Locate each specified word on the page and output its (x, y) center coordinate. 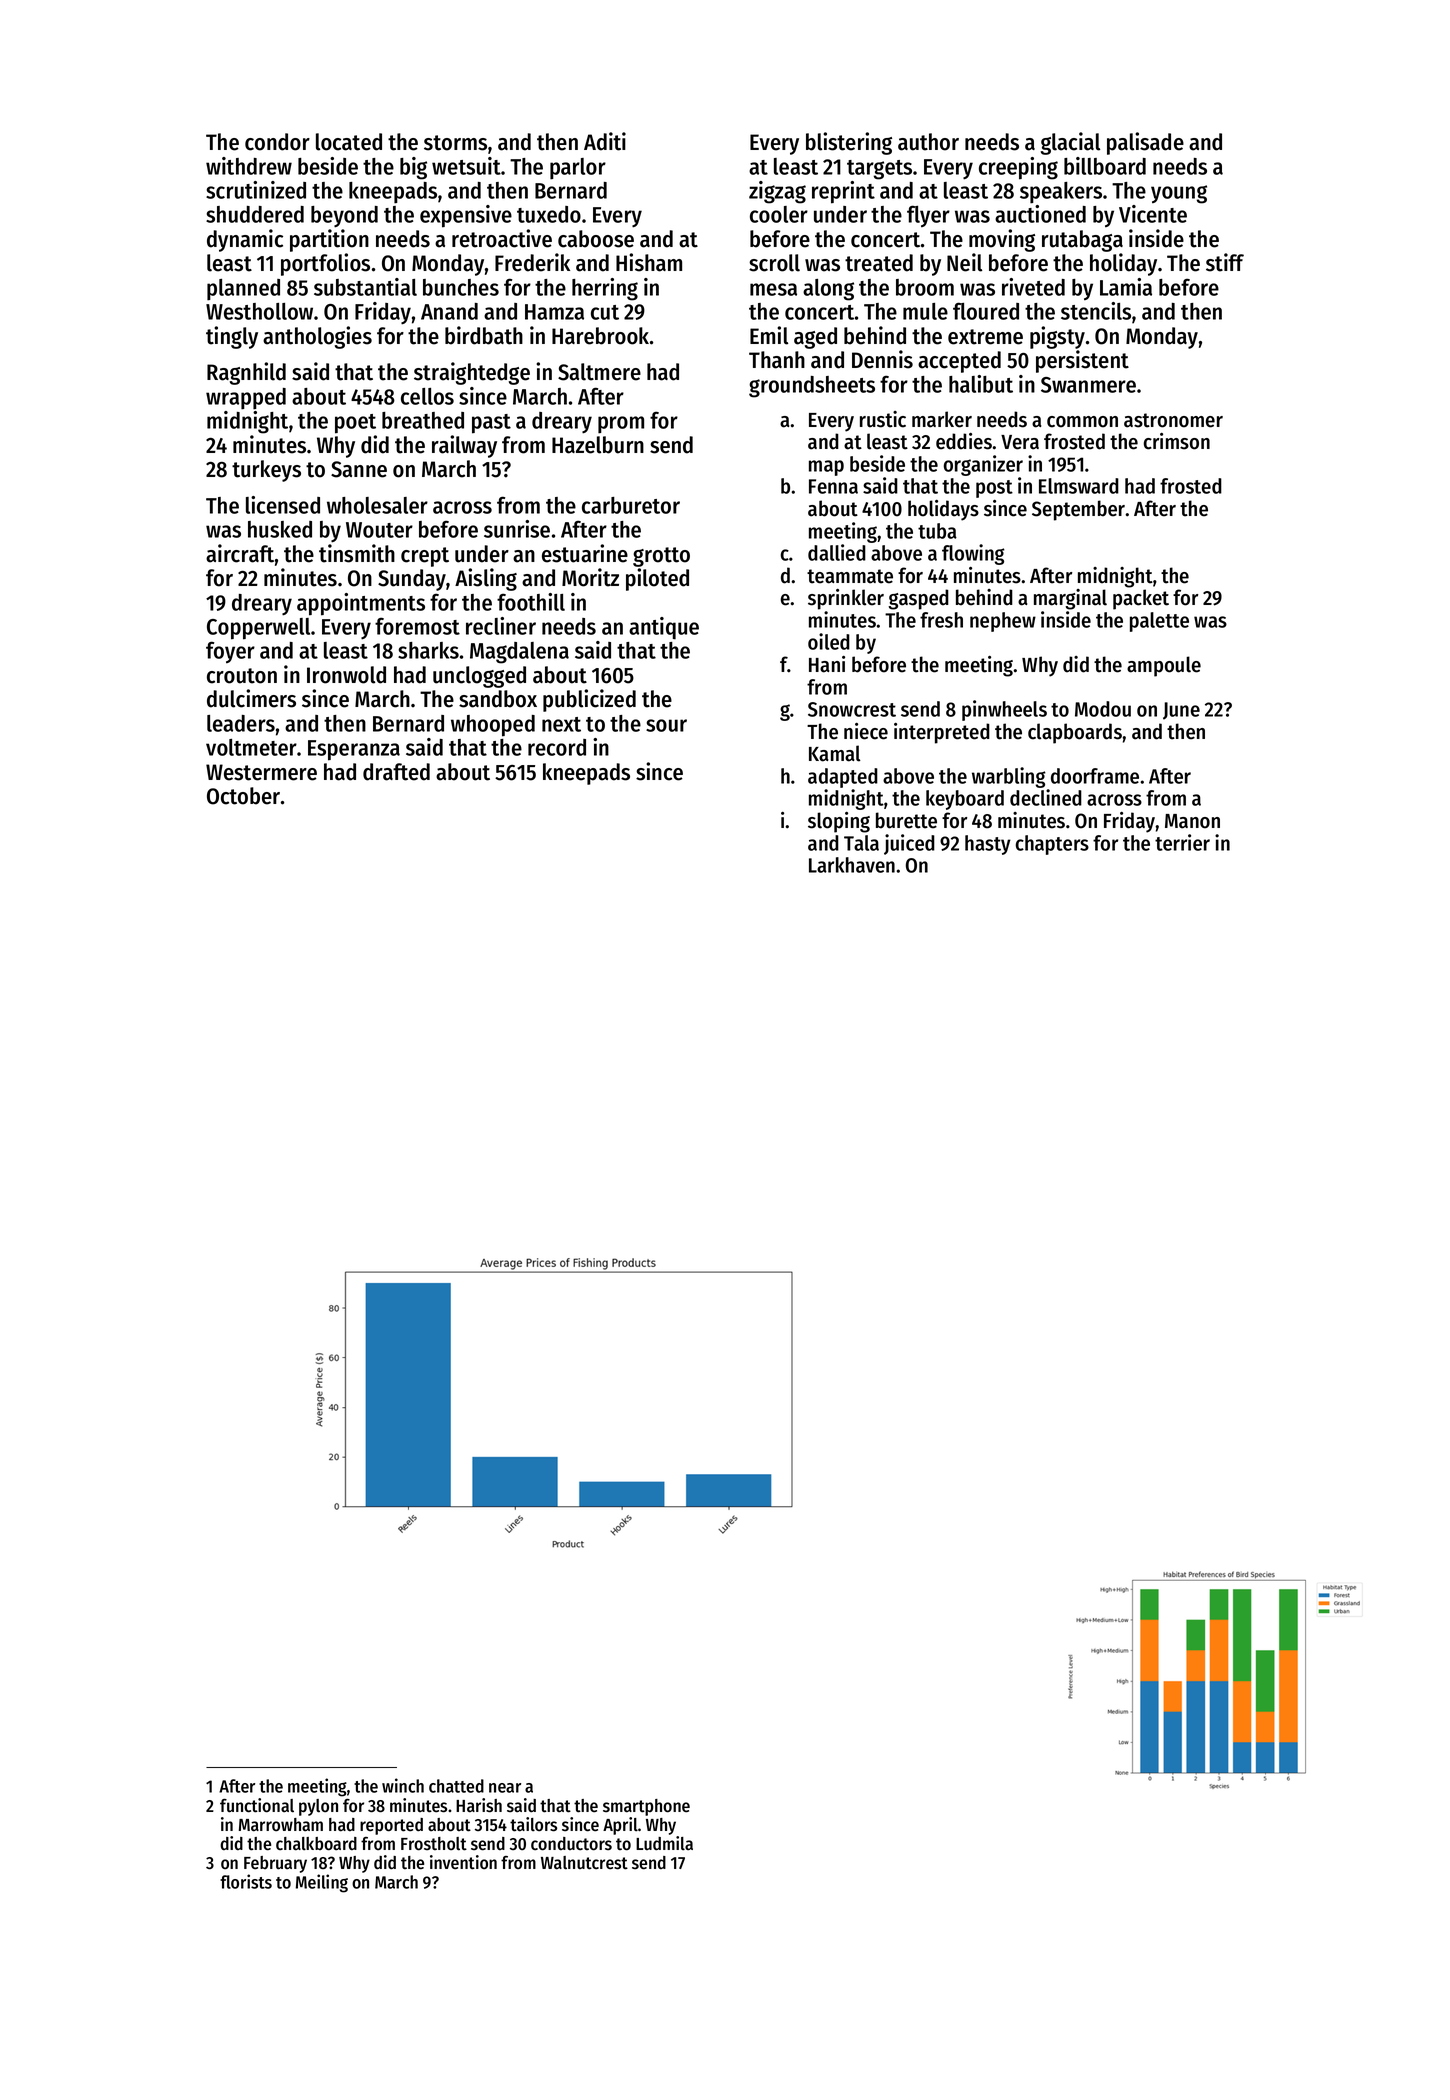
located (349, 142)
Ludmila (664, 1843)
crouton (242, 676)
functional (257, 1805)
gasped (918, 599)
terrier (1182, 842)
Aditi (605, 141)
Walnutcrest (584, 1863)
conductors (571, 1844)
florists (246, 1881)
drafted (396, 772)
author (928, 142)
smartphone (646, 1807)
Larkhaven (852, 865)
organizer (983, 465)
